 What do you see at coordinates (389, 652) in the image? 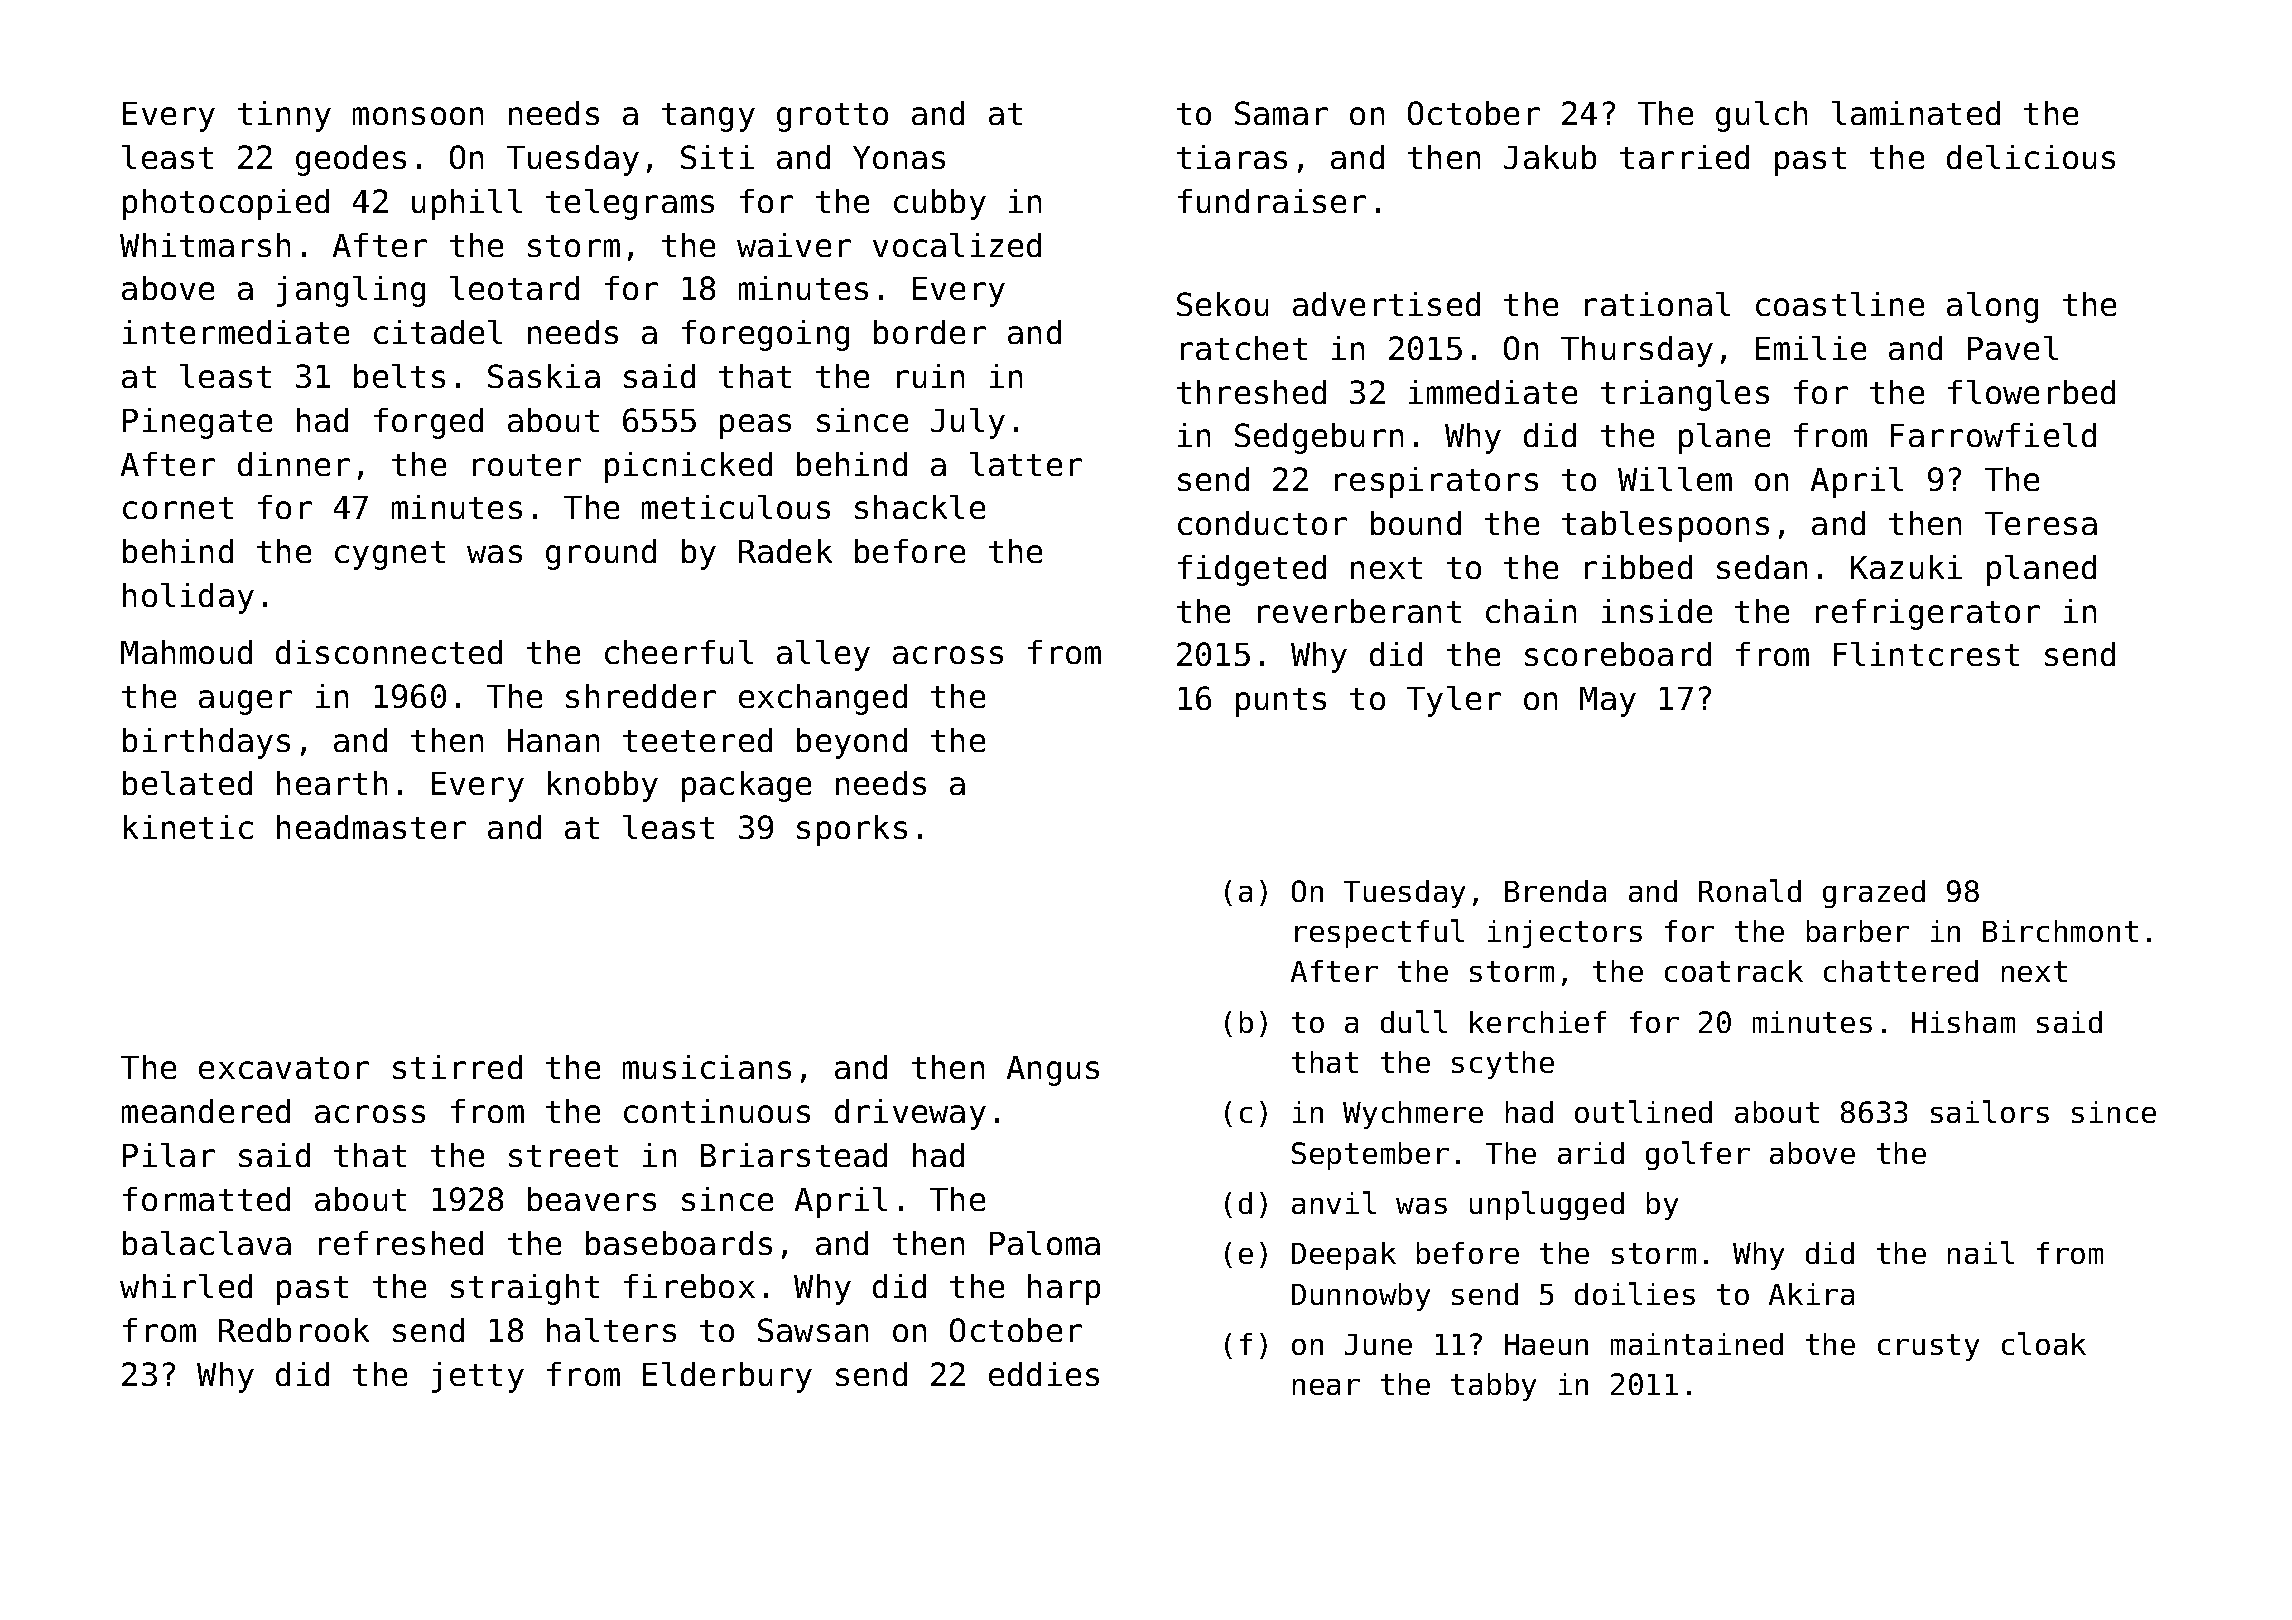
I see `disconnected` at bounding box center [389, 652].
